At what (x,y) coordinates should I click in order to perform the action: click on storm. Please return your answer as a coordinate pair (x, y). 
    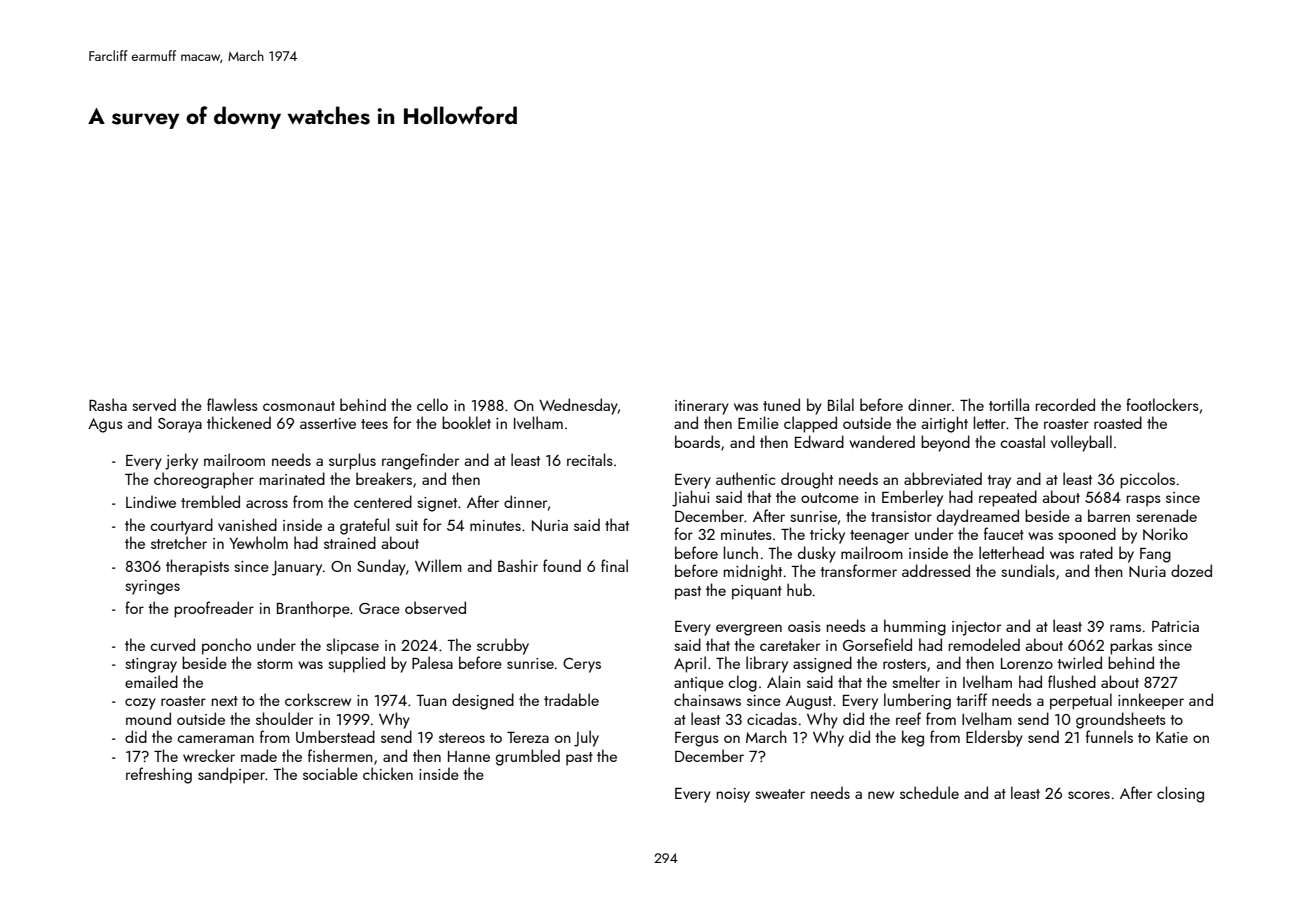
    Looking at the image, I should click on (275, 664).
